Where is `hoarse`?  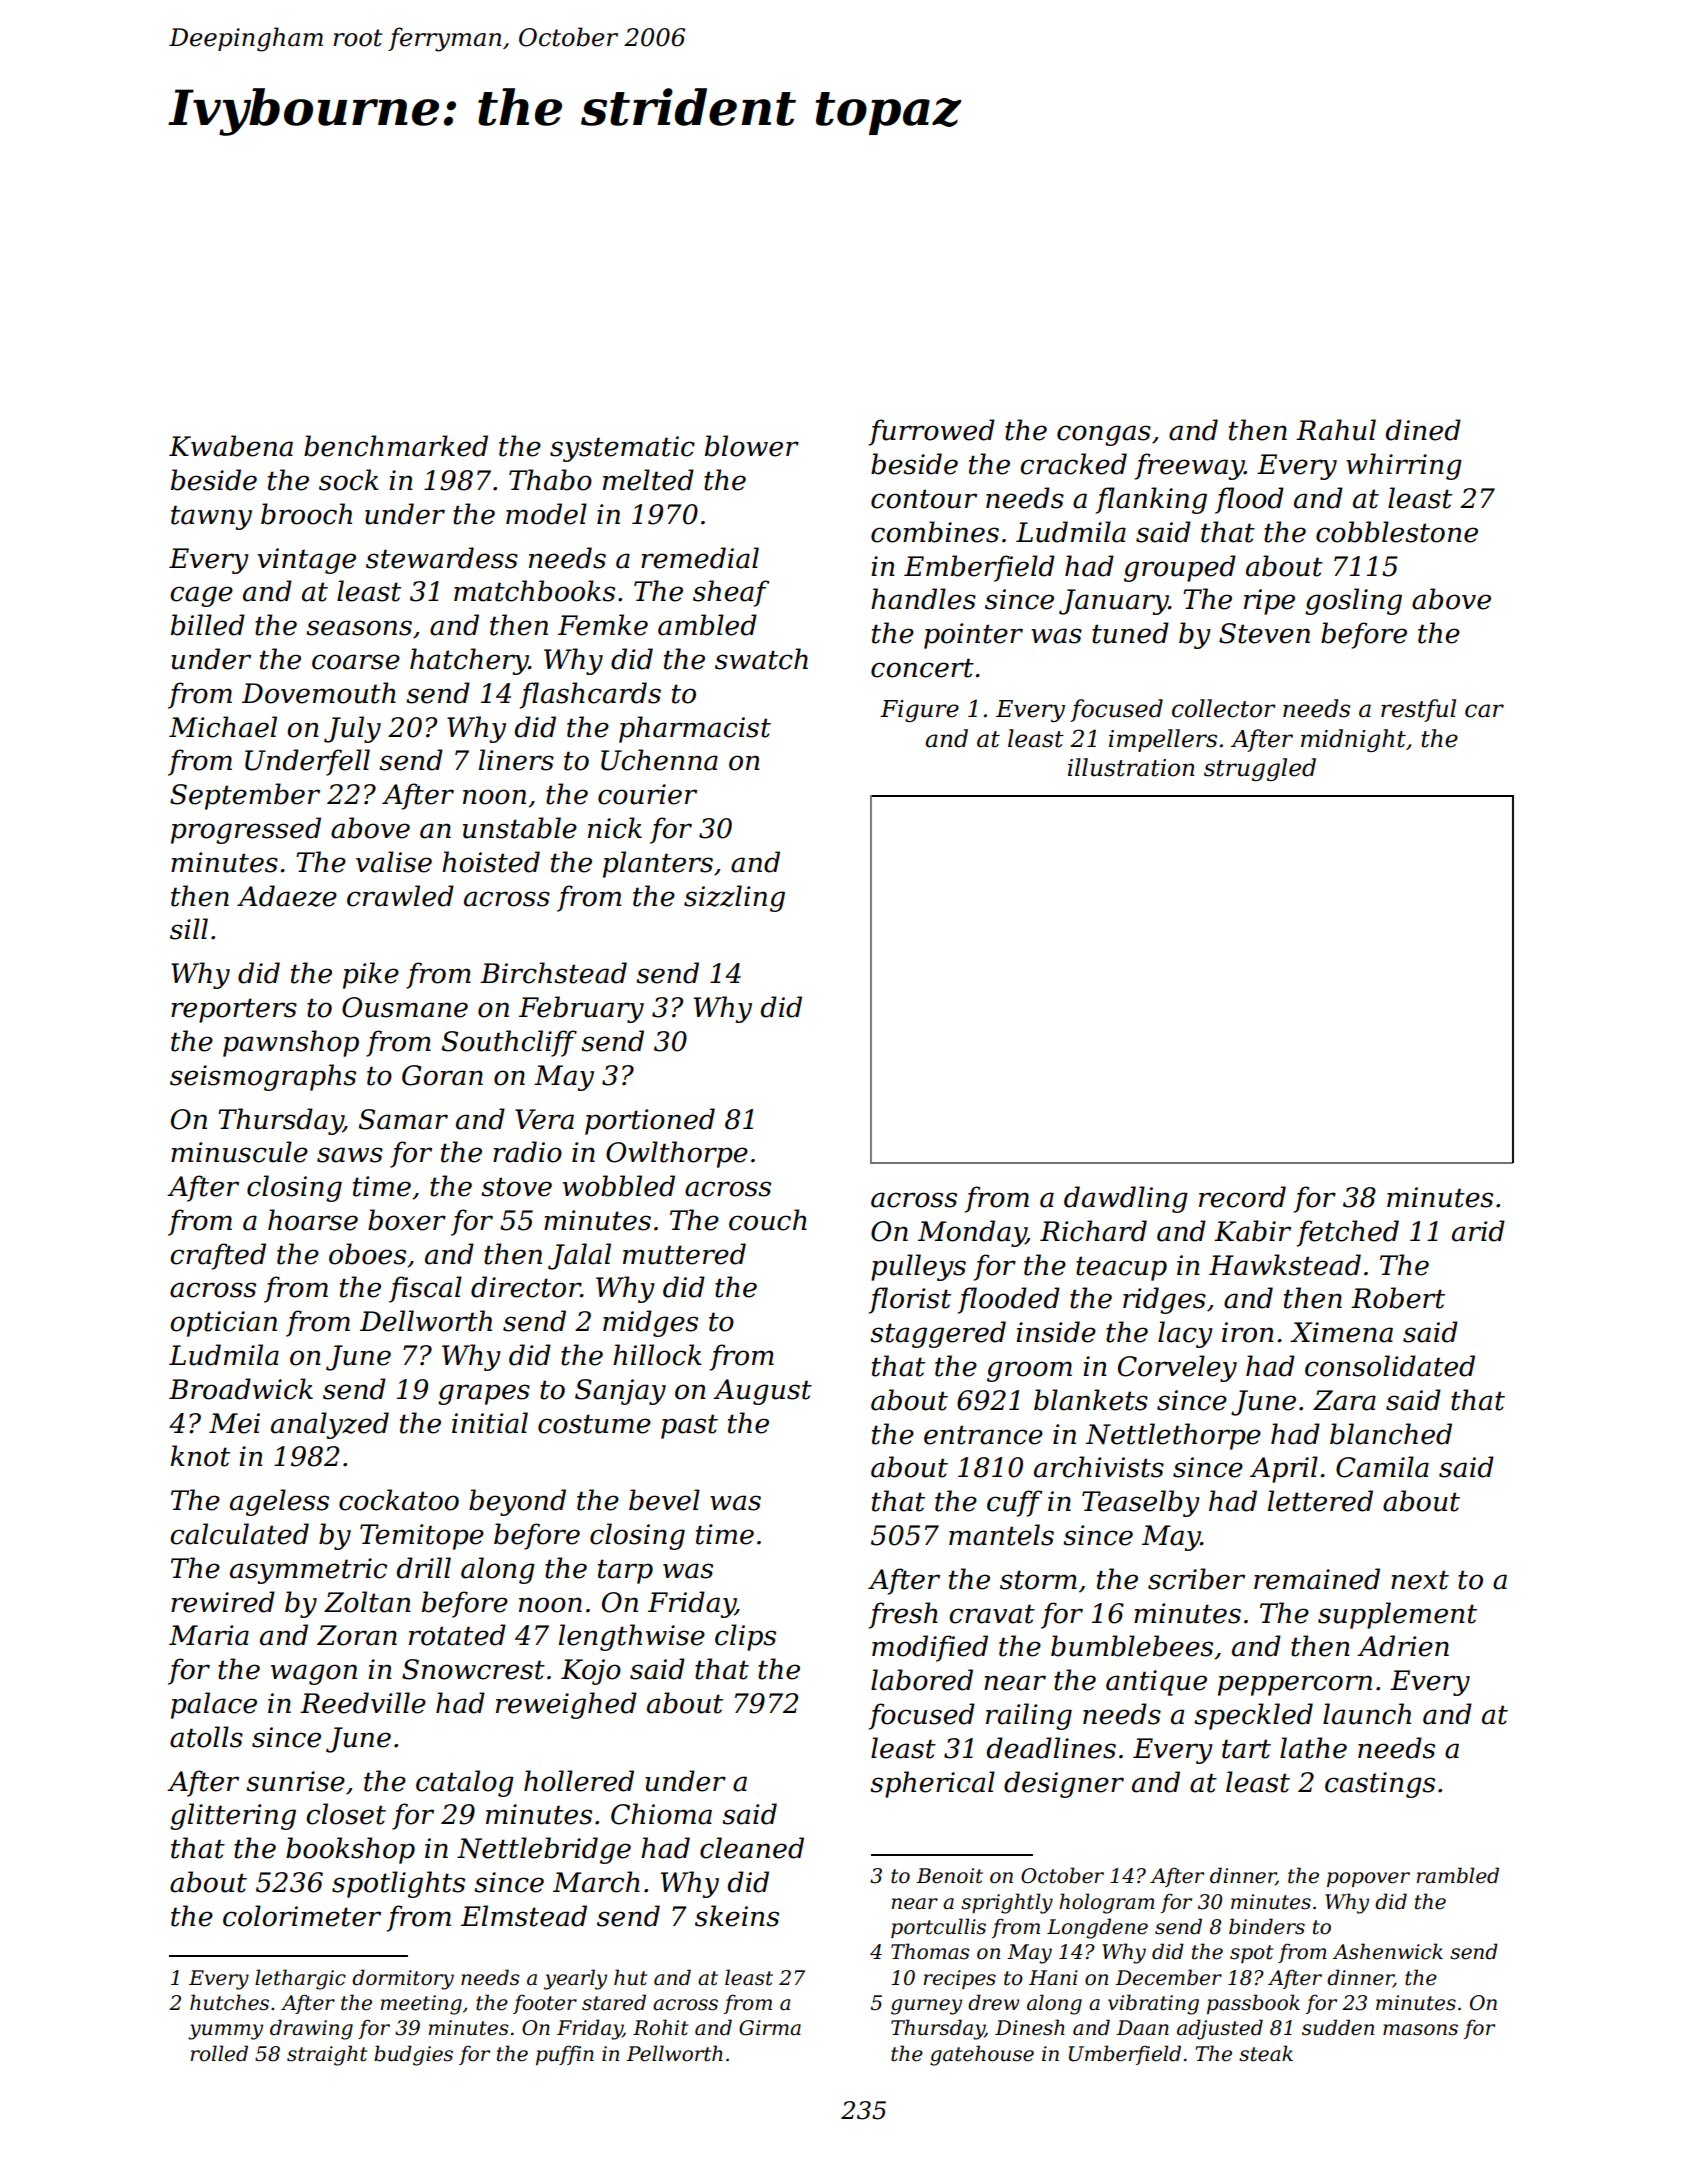
hoarse is located at coordinates (313, 1220).
